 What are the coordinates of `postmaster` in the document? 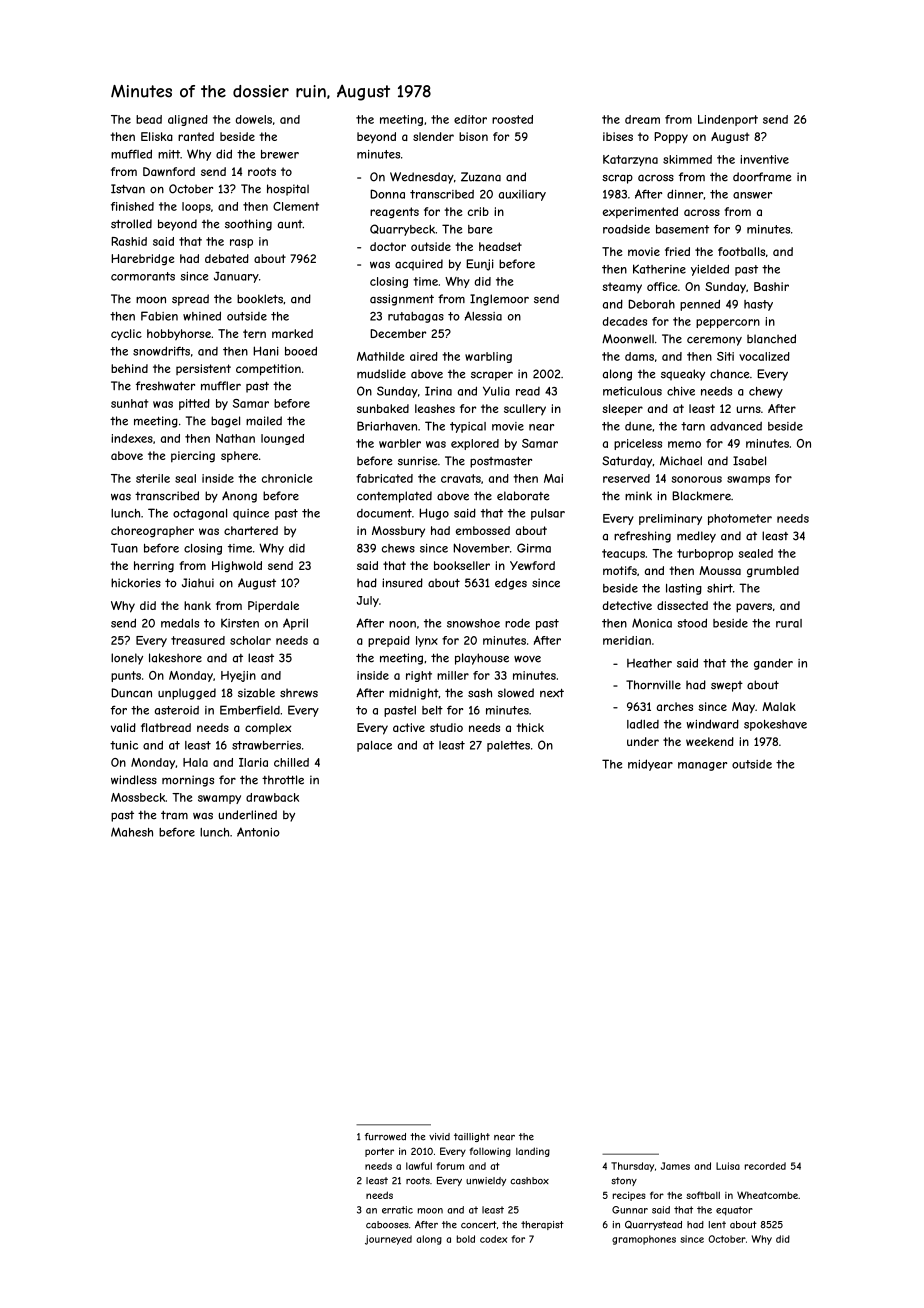 It's located at (501, 462).
